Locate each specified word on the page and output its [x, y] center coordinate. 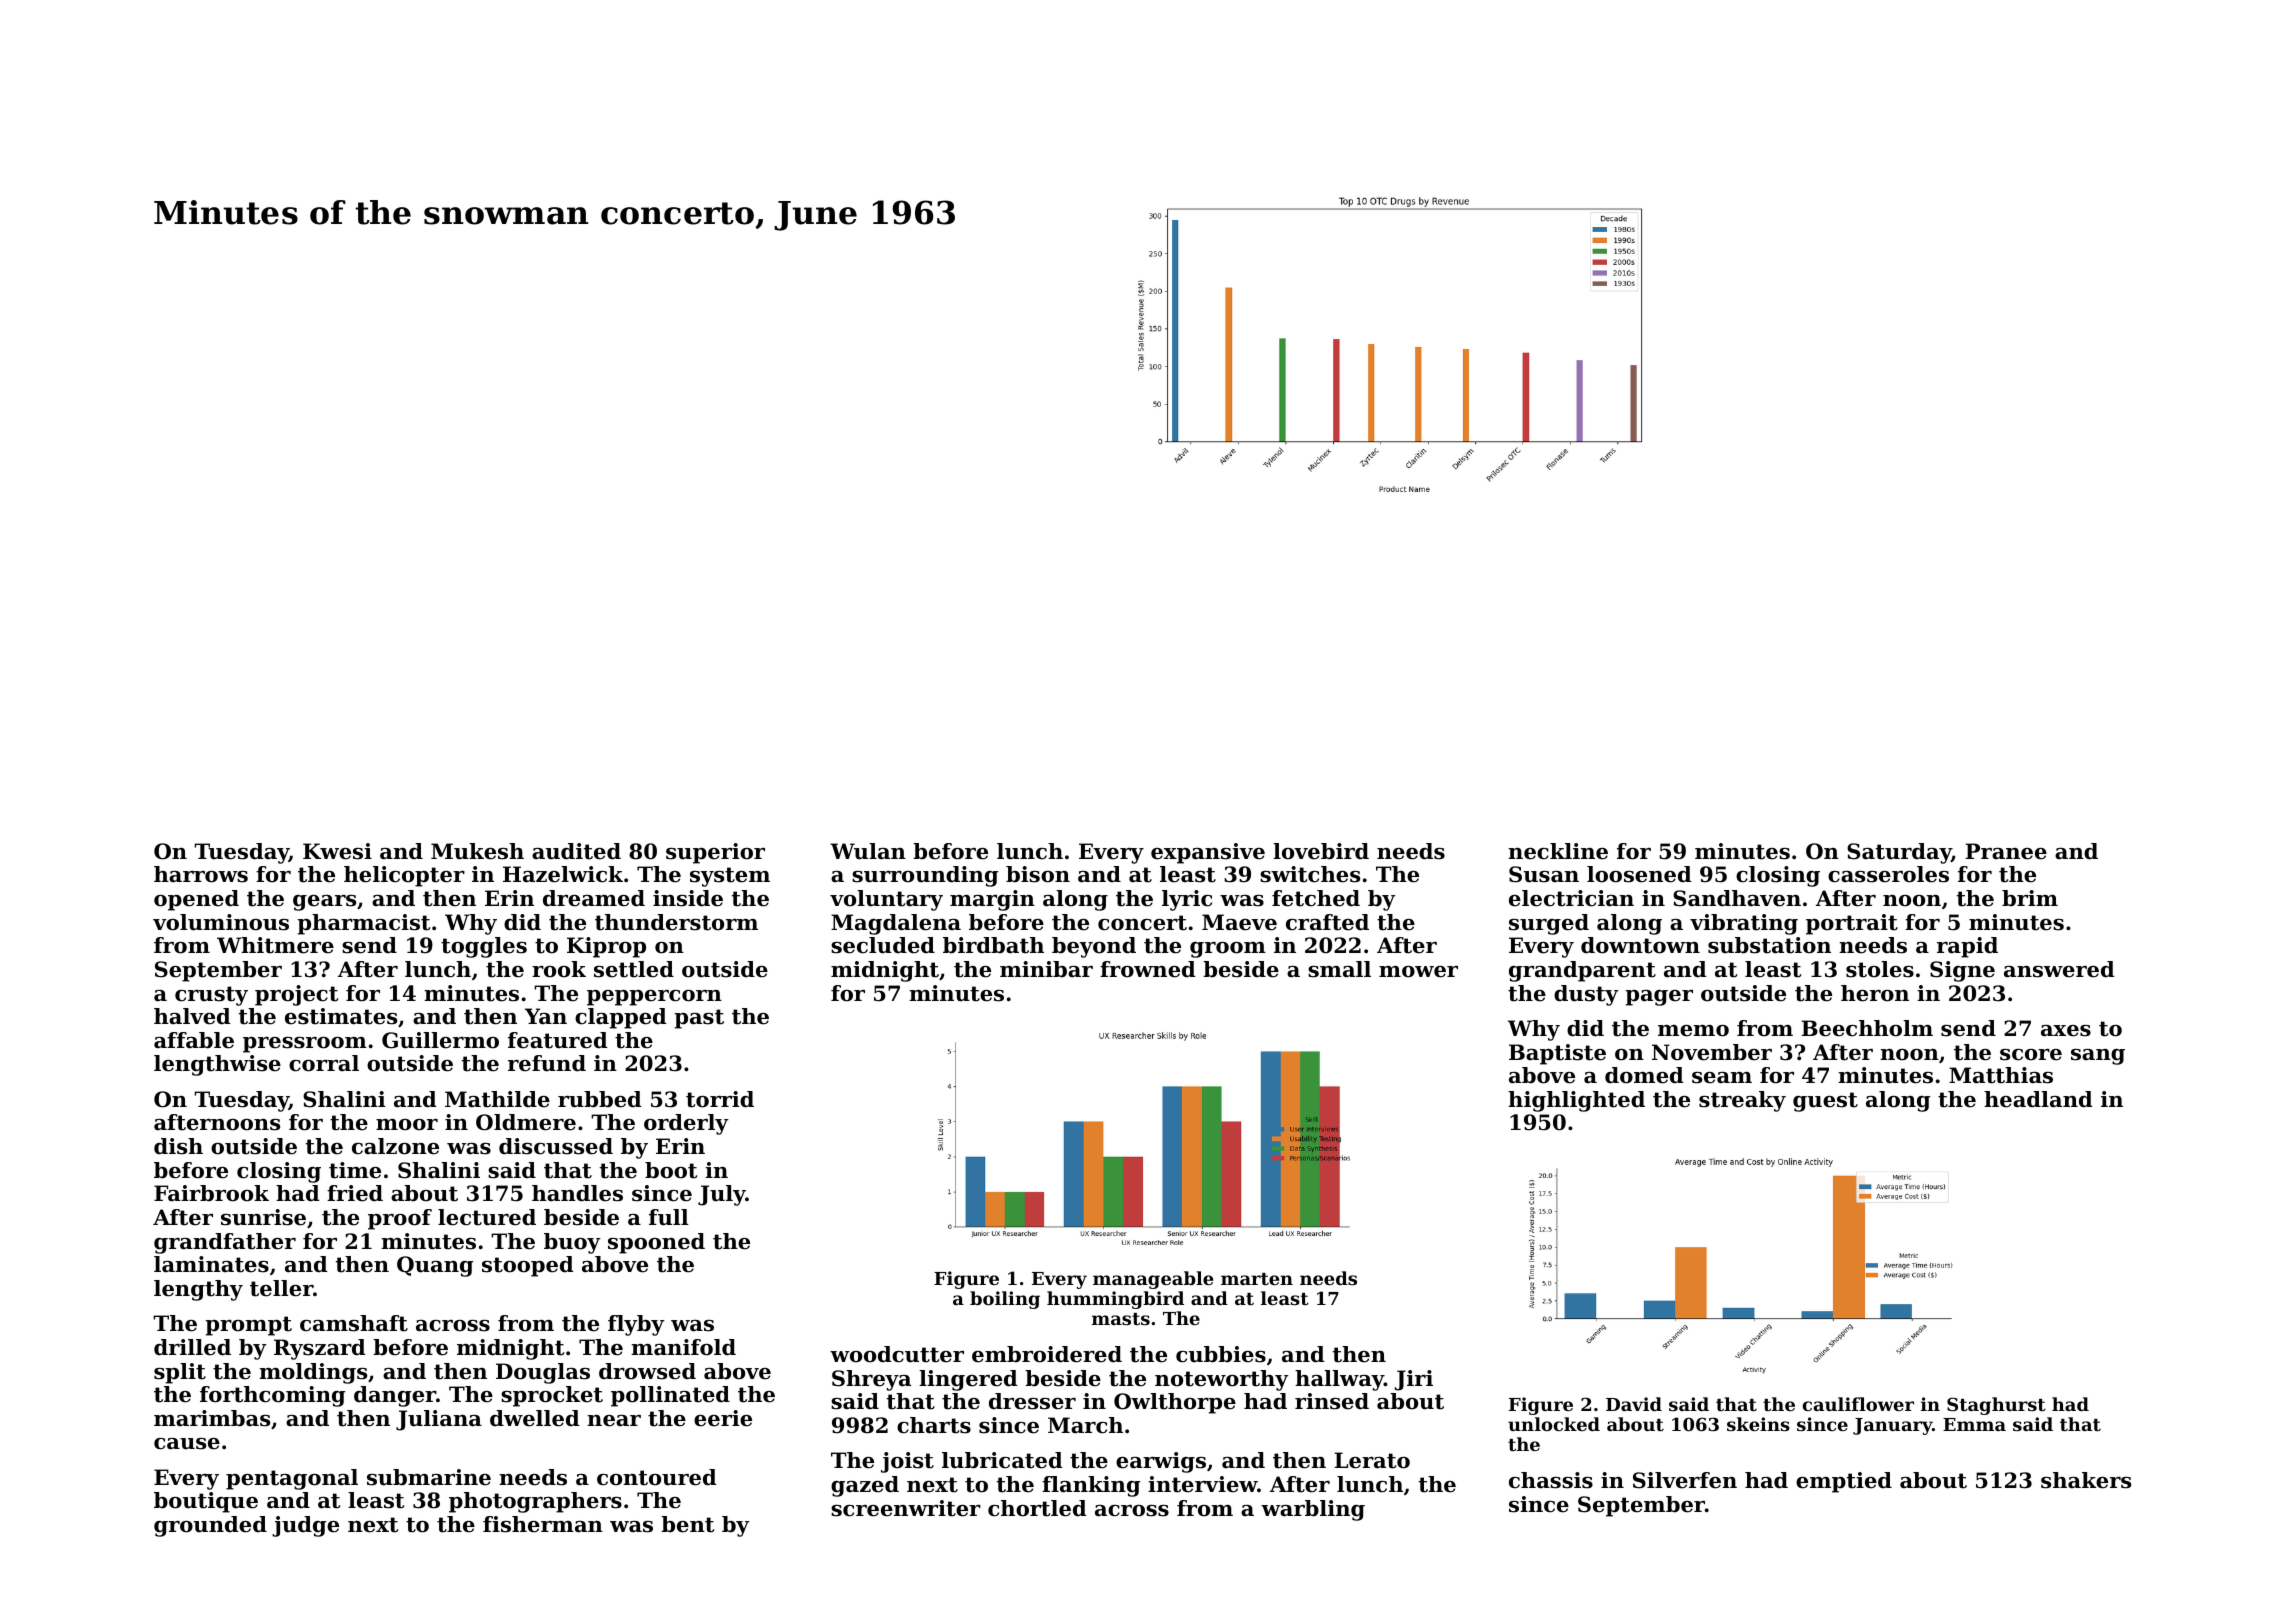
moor [407, 1125]
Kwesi [337, 851]
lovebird [1321, 851]
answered [2059, 969]
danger [395, 1396]
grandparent [1582, 971]
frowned [1148, 969]
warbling [1313, 1510]
